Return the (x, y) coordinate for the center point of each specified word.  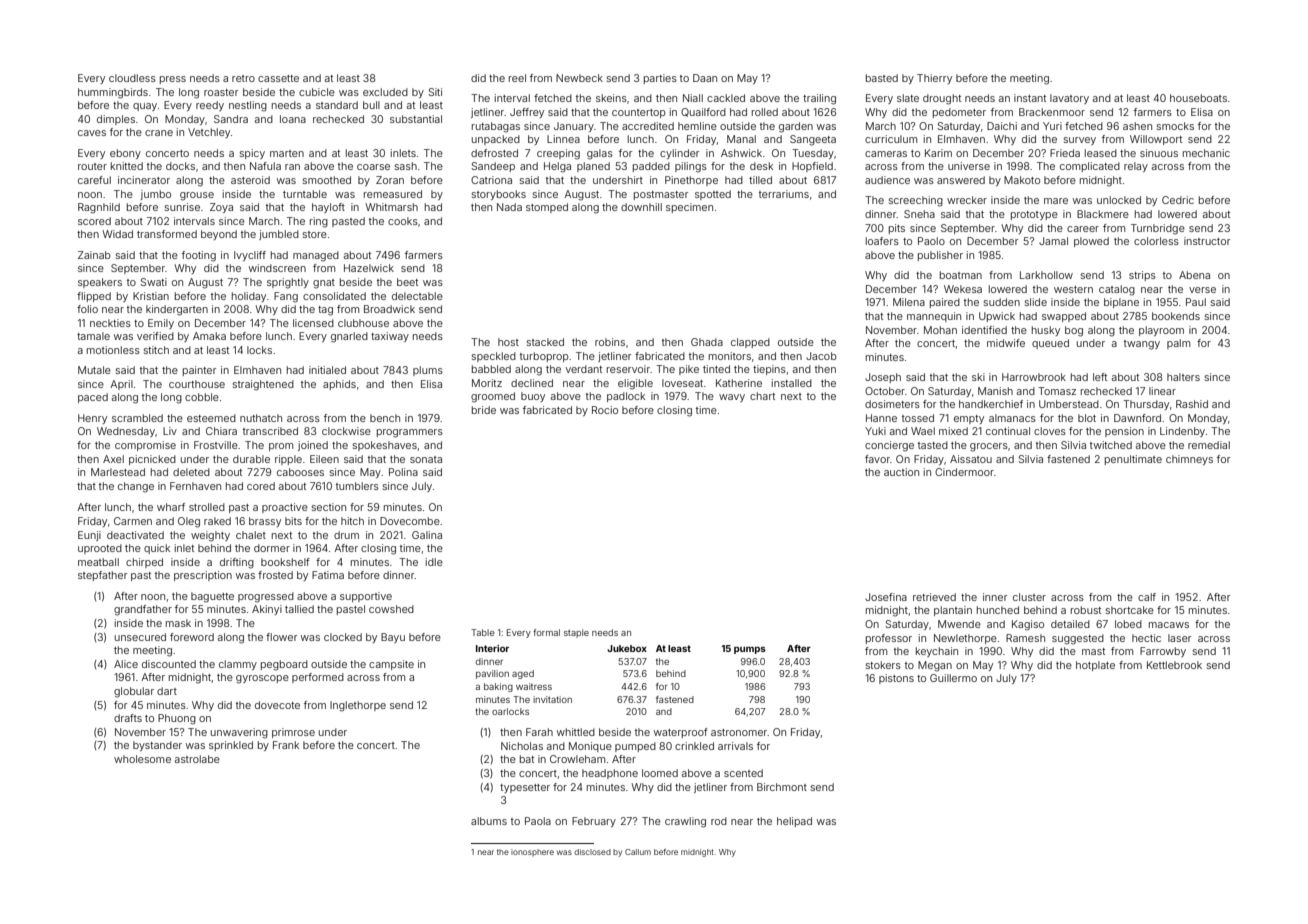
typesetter (525, 788)
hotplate (1095, 666)
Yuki (875, 431)
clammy (238, 665)
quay (145, 107)
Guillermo (953, 678)
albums (489, 821)
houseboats (1198, 98)
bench (385, 418)
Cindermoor (964, 472)
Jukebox (627, 648)
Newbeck (579, 78)
